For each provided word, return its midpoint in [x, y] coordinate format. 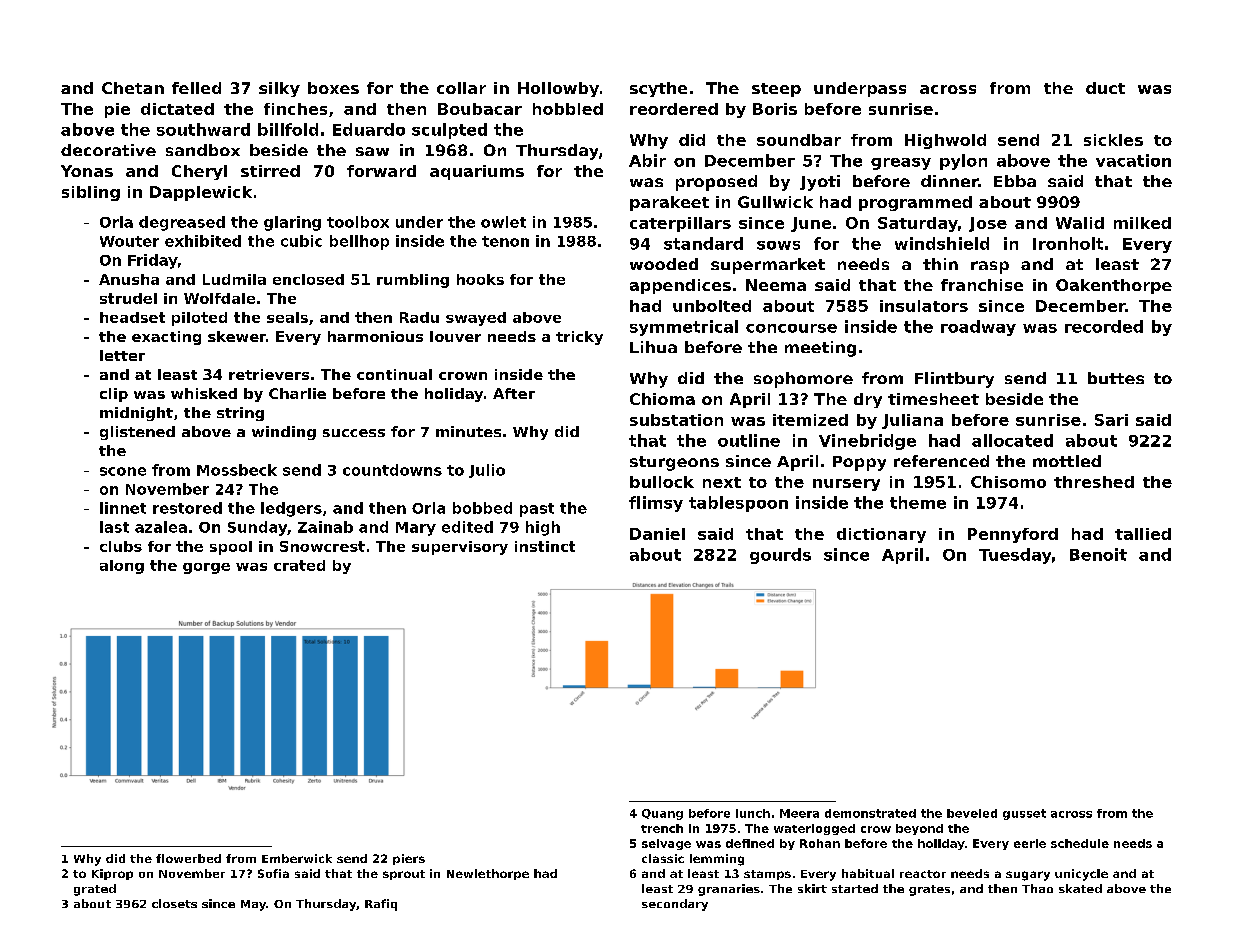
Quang [662, 814]
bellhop [359, 242]
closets [174, 903]
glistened [137, 433]
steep [776, 90]
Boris [775, 109]
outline [749, 440]
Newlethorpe [488, 874]
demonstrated [870, 813]
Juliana [912, 421]
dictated [177, 109]
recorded [1104, 326]
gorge [206, 568]
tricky [579, 338]
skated [1080, 888]
